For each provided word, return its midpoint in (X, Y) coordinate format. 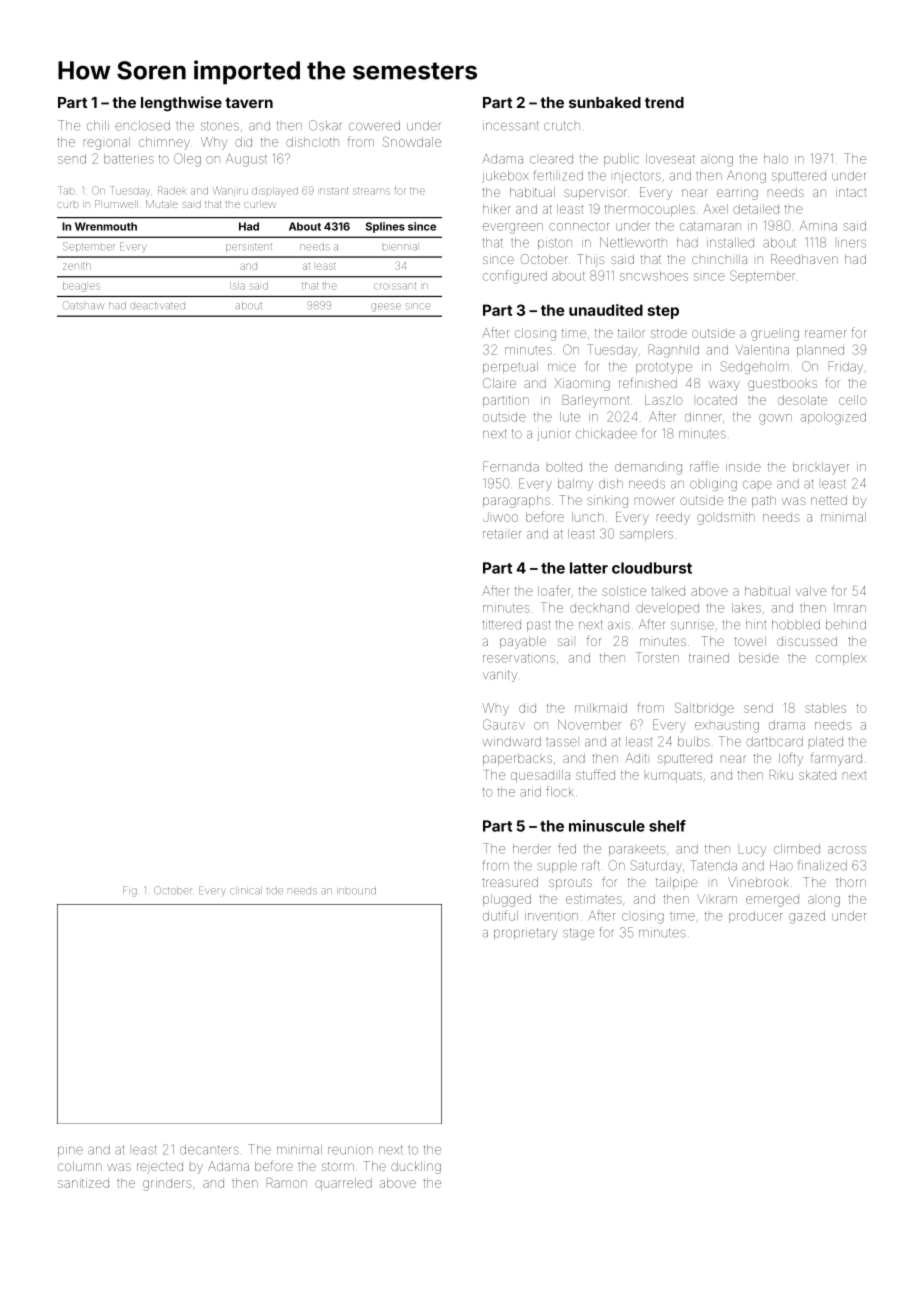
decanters (209, 1150)
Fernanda (511, 466)
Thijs (591, 260)
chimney (164, 143)
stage (578, 934)
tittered (502, 624)
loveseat (670, 159)
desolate (802, 400)
